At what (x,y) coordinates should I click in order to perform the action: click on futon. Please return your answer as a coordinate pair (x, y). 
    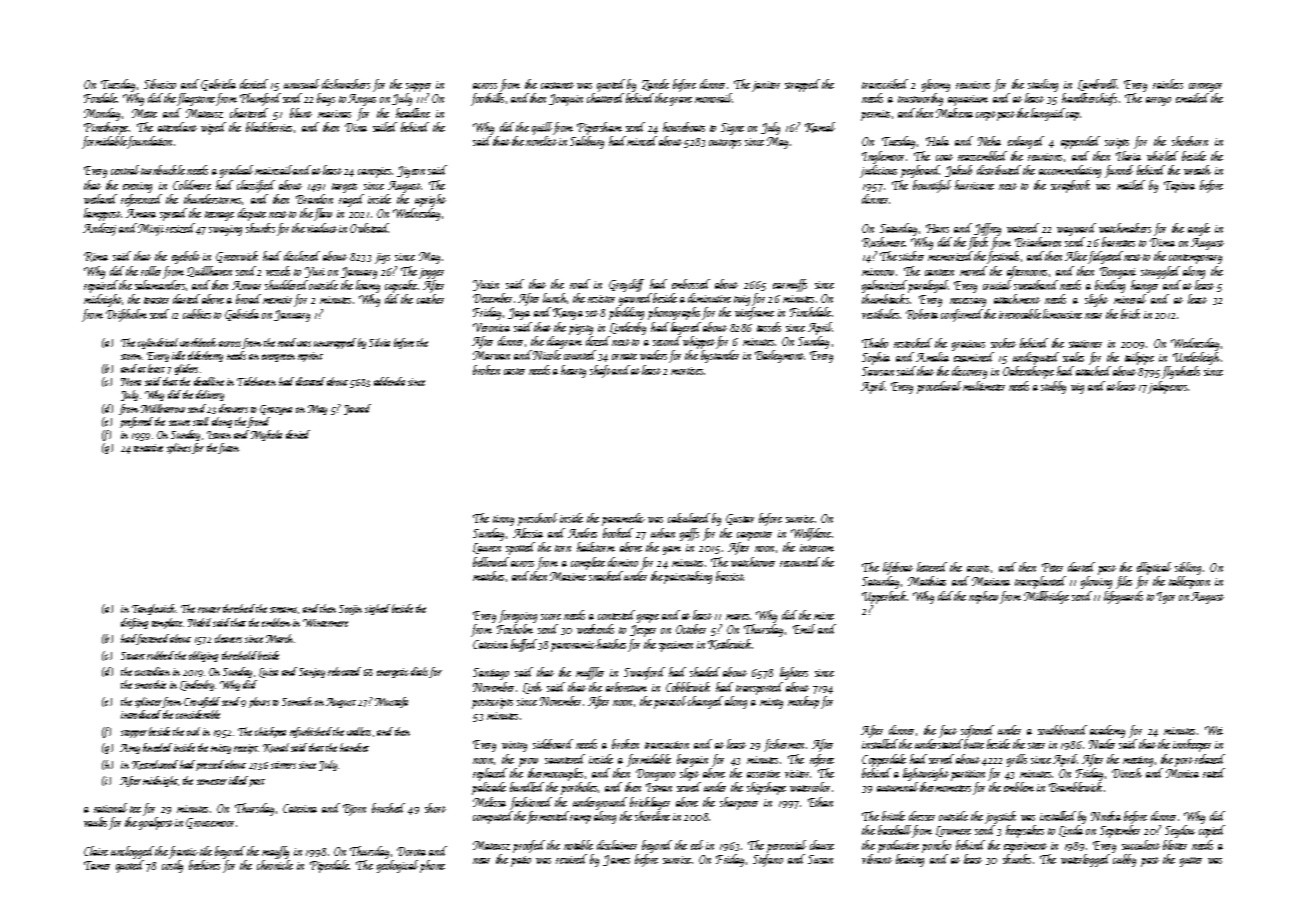
    Looking at the image, I should click on (229, 448).
